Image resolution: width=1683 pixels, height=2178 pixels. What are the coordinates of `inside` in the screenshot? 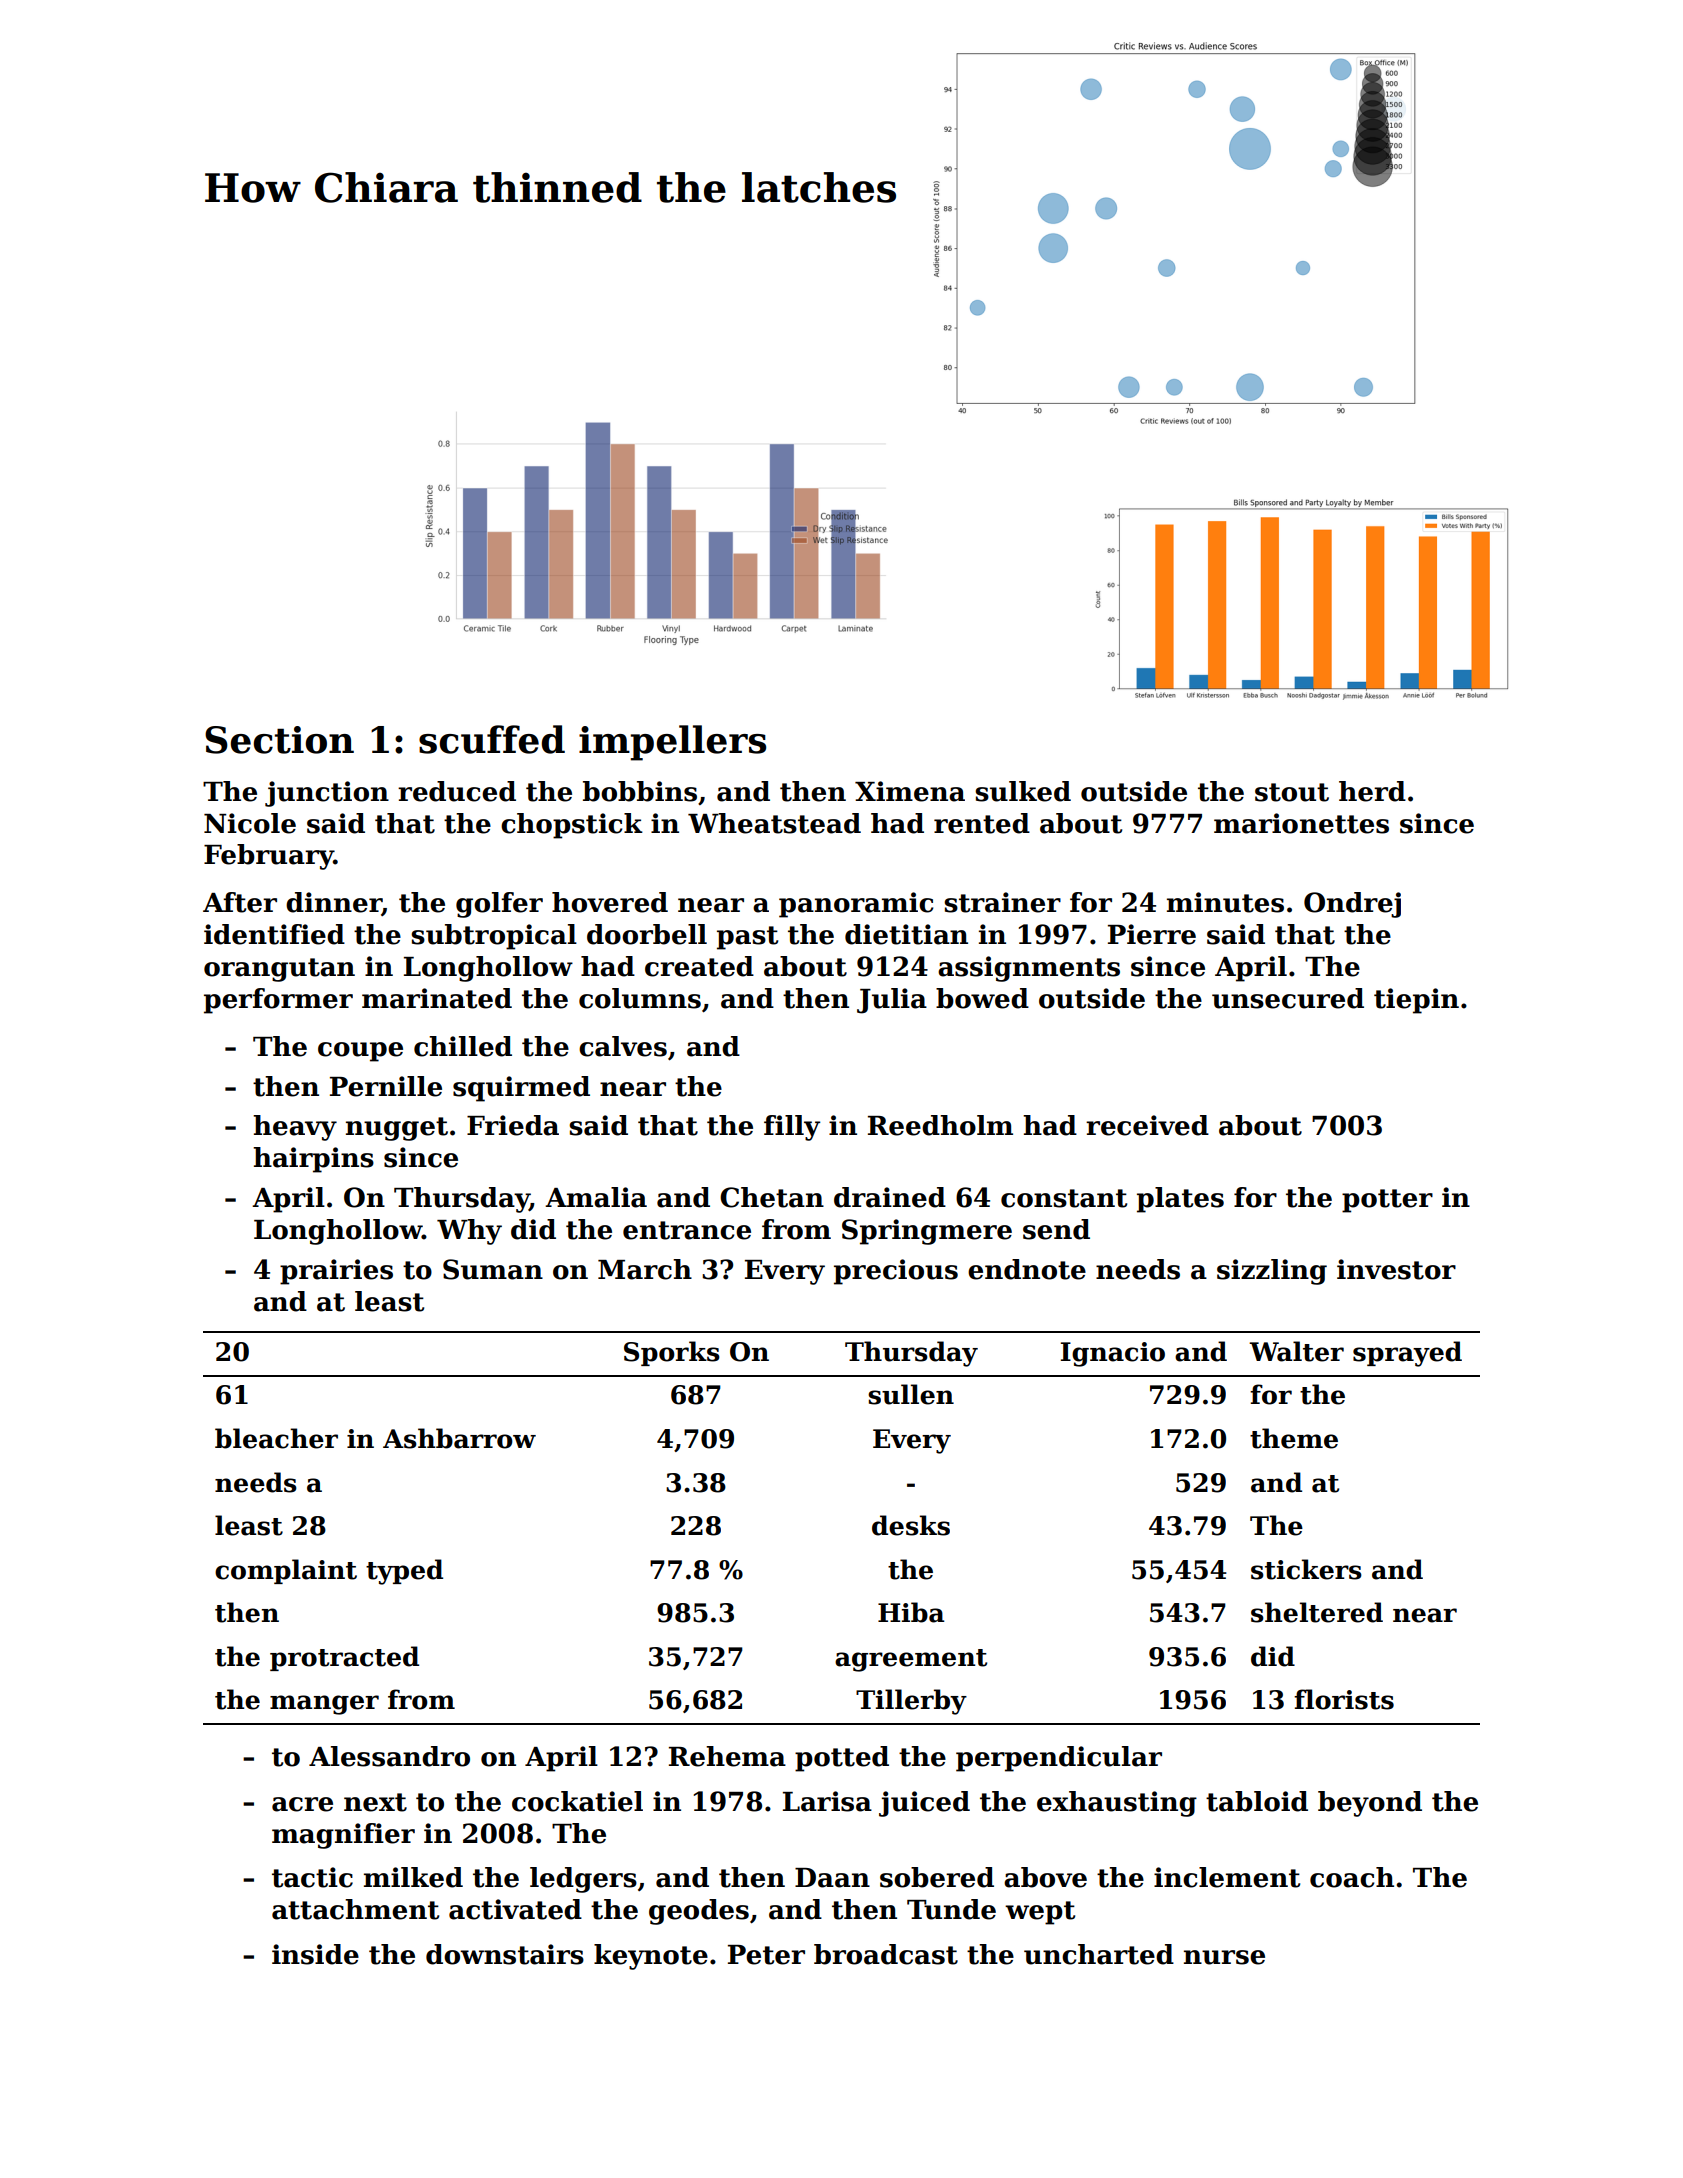 It's located at (315, 1954).
